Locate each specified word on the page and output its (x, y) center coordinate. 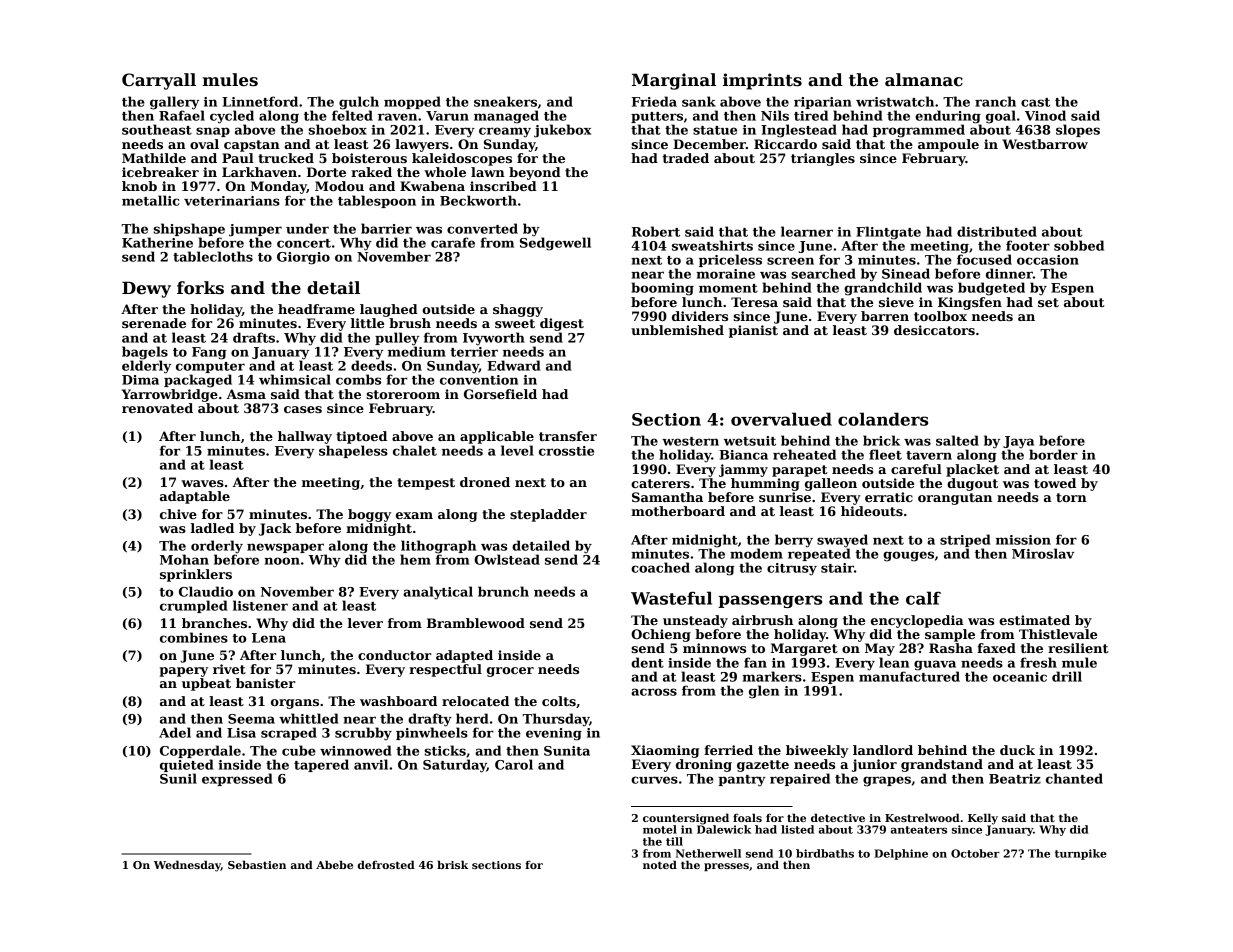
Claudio (206, 591)
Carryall (159, 81)
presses (726, 867)
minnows (714, 648)
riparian (823, 103)
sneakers (505, 101)
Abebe (334, 864)
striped (965, 540)
